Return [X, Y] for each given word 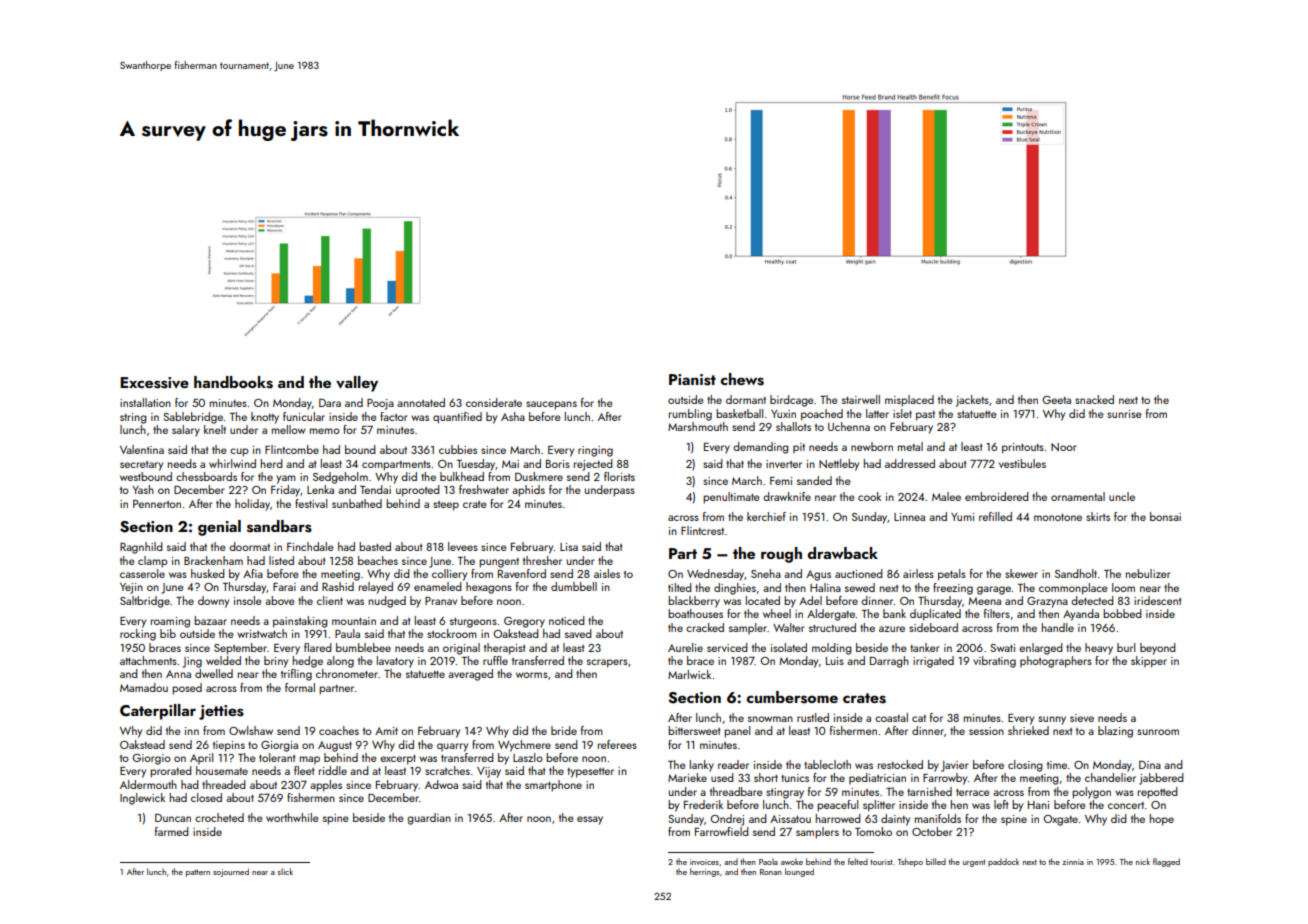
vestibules [1022, 463]
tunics [795, 778]
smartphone [553, 786]
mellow [288, 429]
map [310, 760]
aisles [607, 573]
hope [1162, 820]
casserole [142, 573]
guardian [429, 819]
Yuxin [783, 414]
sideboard [933, 627]
